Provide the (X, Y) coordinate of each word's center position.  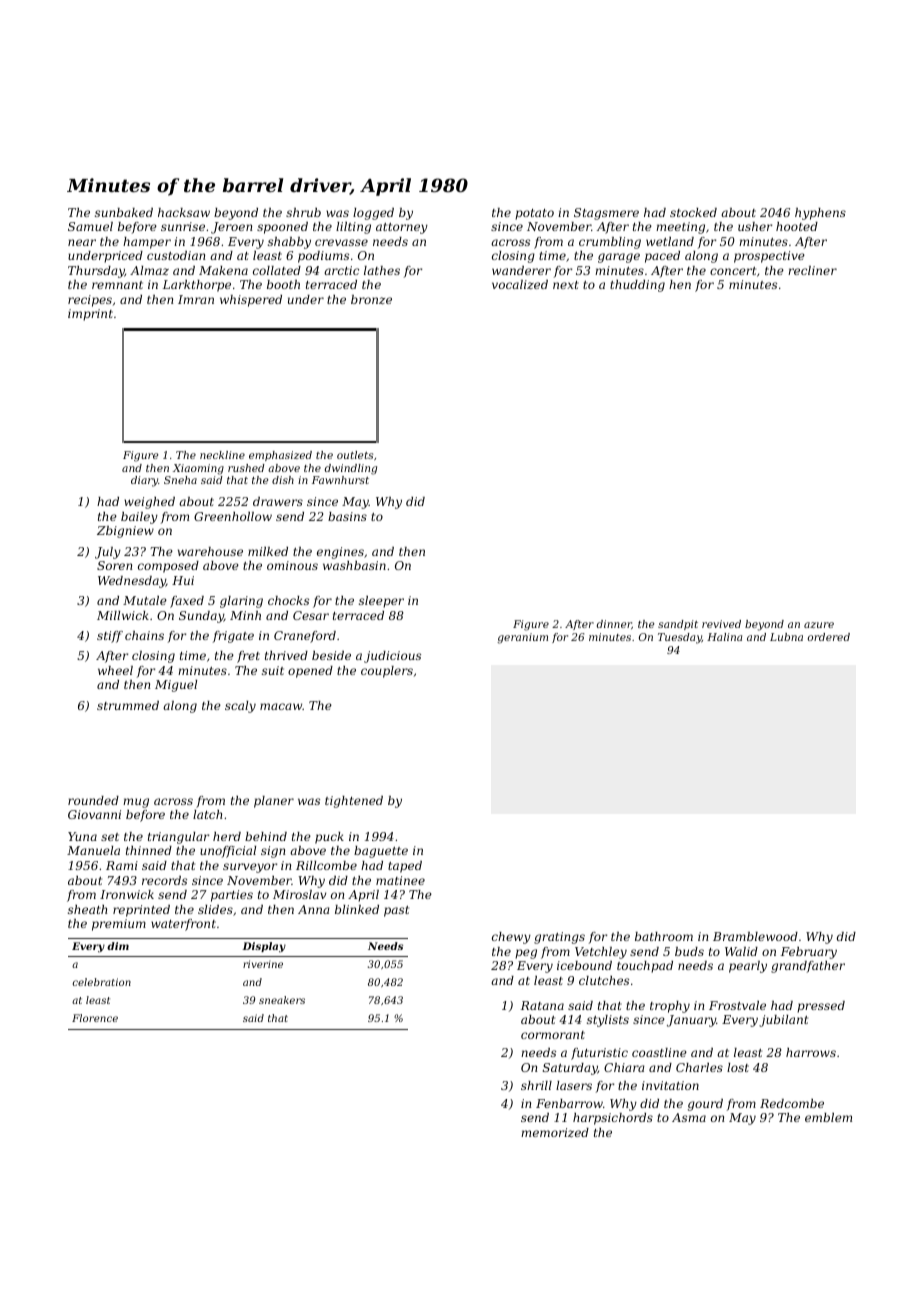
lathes (382, 270)
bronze (371, 299)
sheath (87, 909)
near (82, 242)
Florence (95, 1018)
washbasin (354, 565)
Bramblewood (755, 936)
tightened (354, 802)
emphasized (280, 456)
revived (721, 624)
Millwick (123, 615)
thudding (637, 286)
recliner (812, 270)
